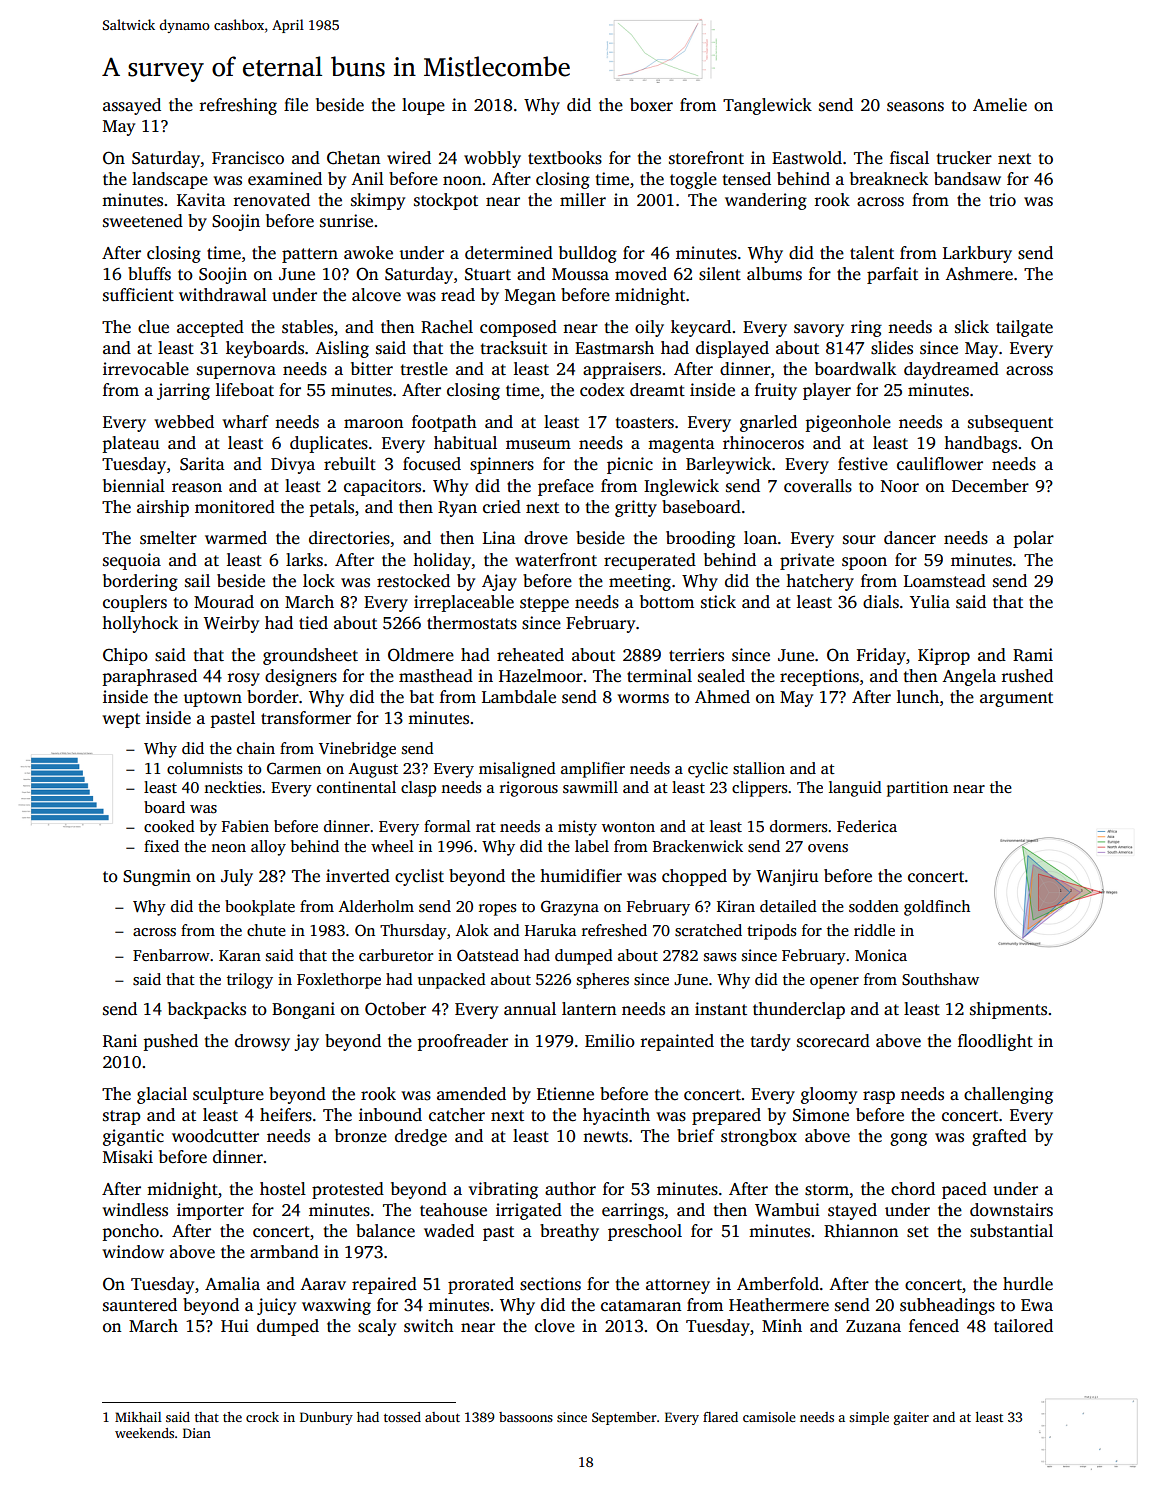 This screenshot has width=1156, height=1496. Describe the element at coordinates (526, 1417) in the screenshot. I see `bassoons` at that location.
